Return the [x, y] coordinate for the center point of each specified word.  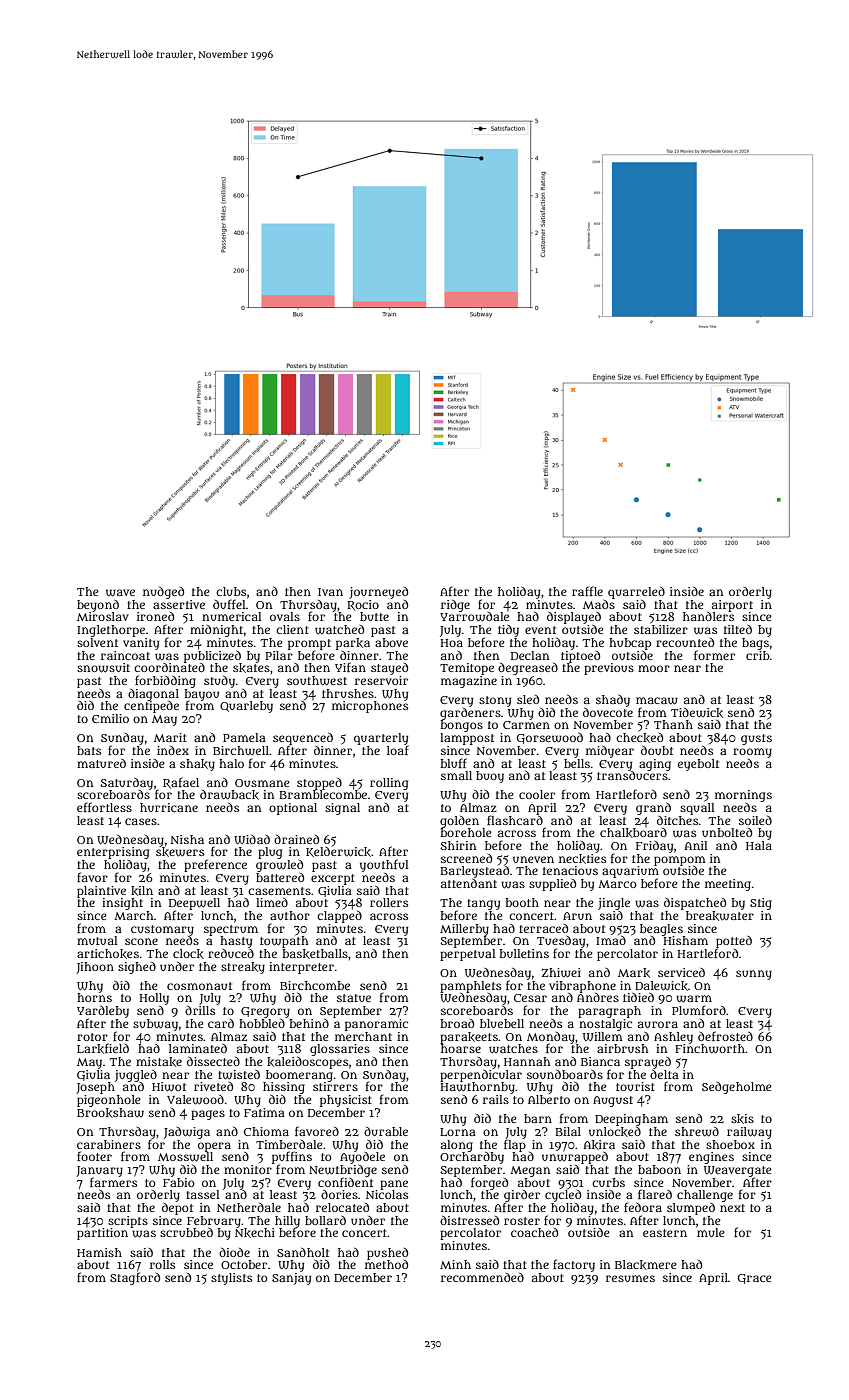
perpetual [468, 955]
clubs [231, 591]
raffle [587, 591]
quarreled [636, 593]
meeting [728, 885]
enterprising [113, 853]
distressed [469, 1220]
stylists [231, 1279]
